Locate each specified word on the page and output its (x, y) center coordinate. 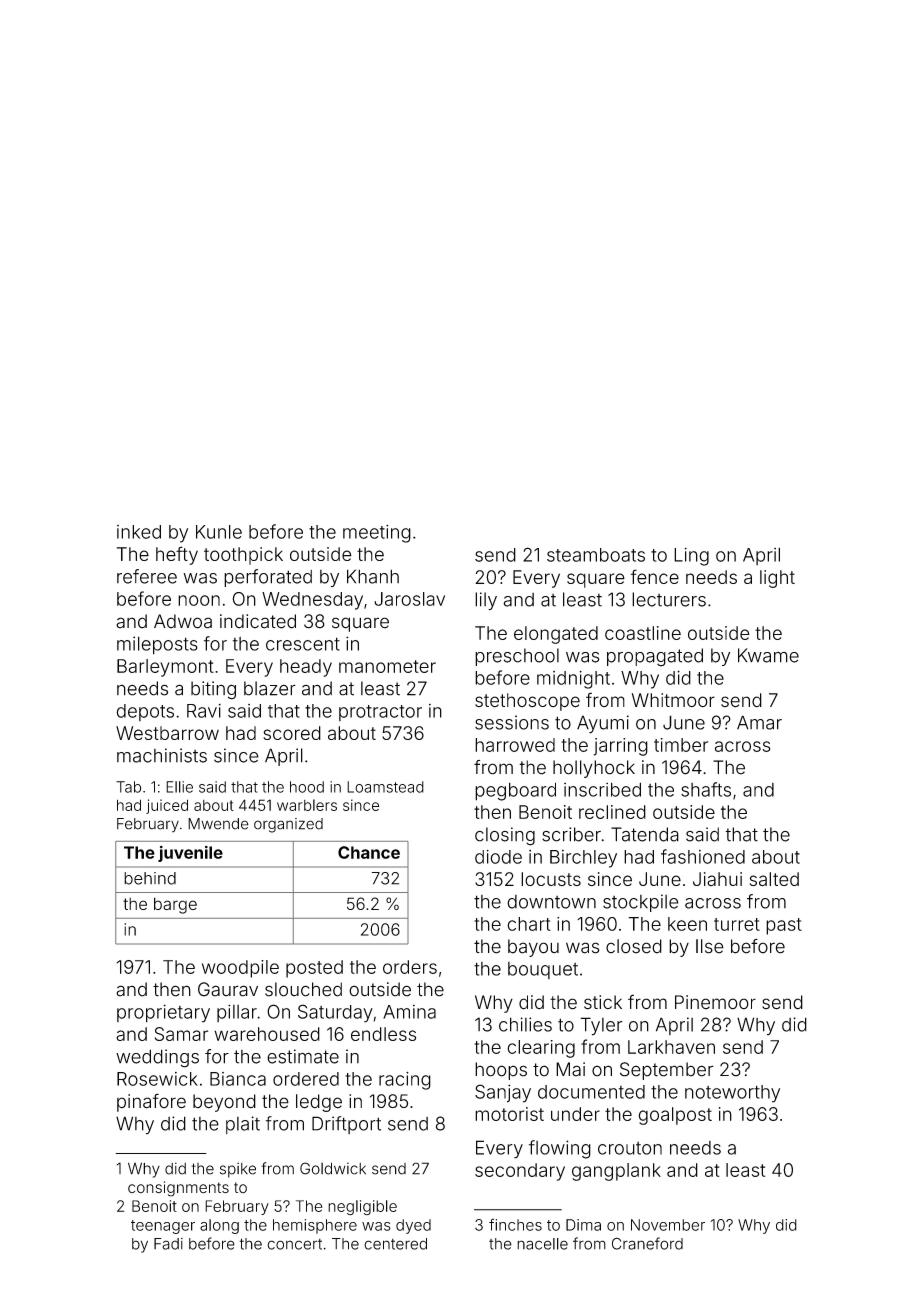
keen (687, 924)
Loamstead (385, 787)
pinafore (151, 1102)
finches (515, 1224)
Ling (691, 557)
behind (150, 878)
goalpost (675, 1116)
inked (139, 532)
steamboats (596, 555)
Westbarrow (167, 733)
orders (410, 967)
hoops (501, 1071)
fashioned (703, 856)
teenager (163, 1227)
